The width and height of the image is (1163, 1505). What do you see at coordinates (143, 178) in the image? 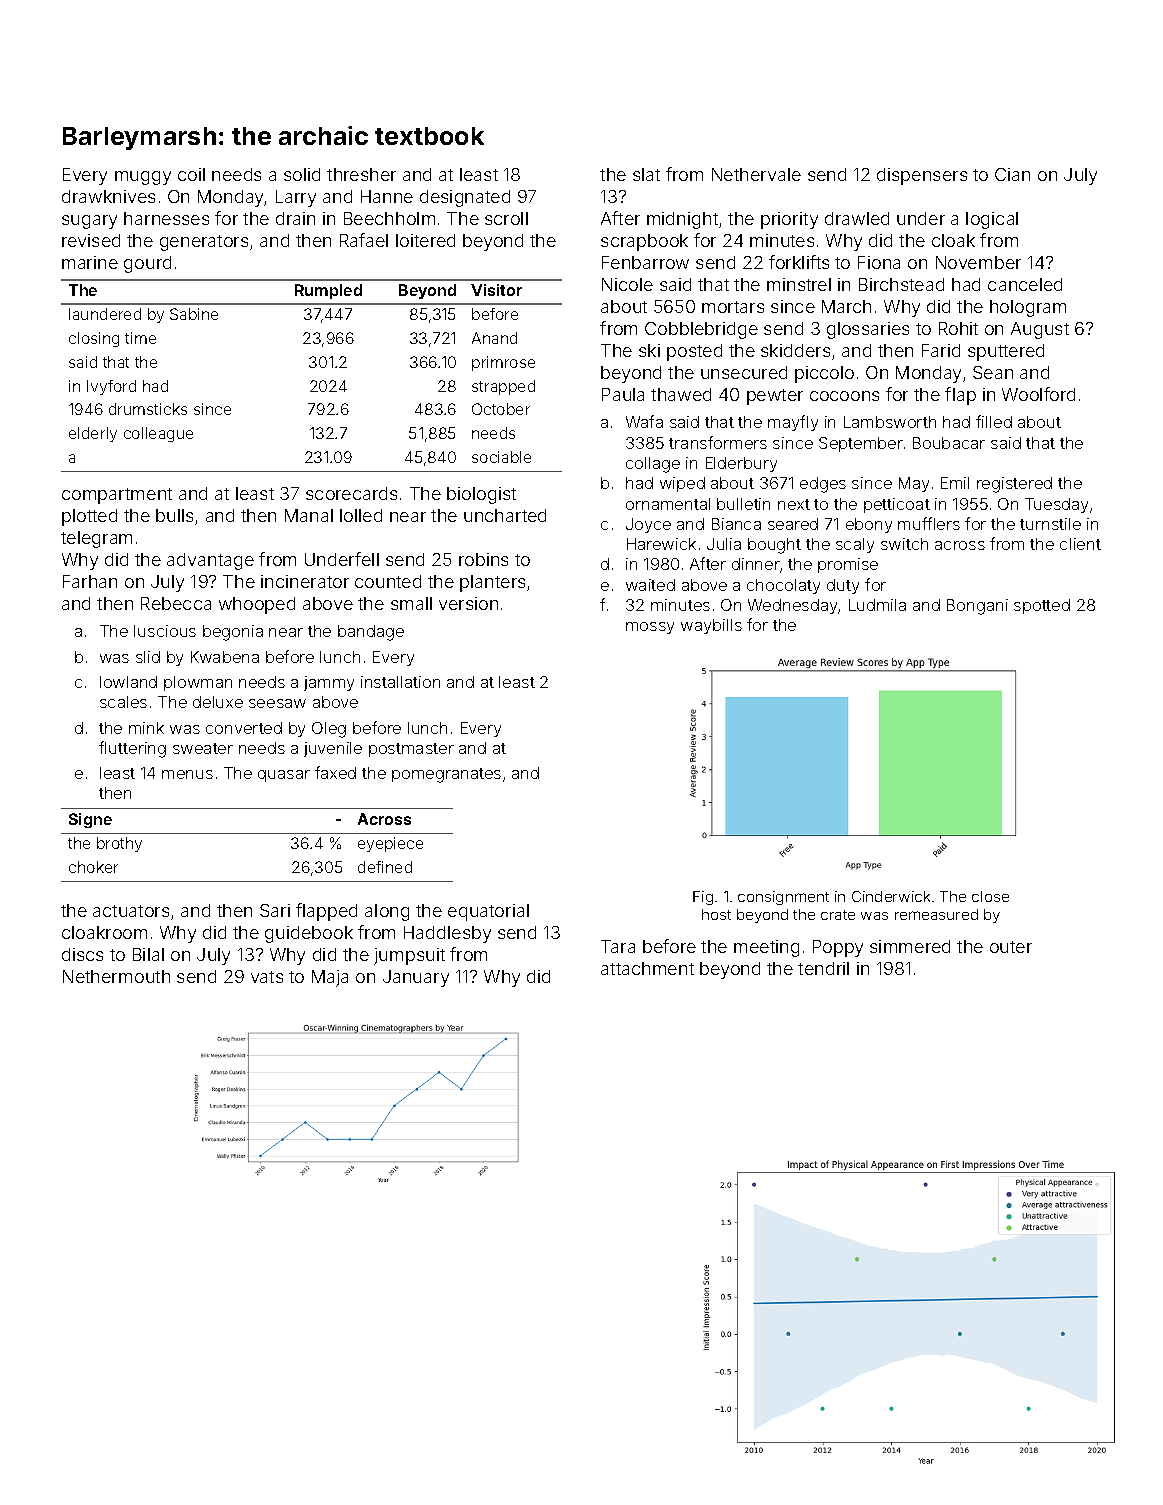
I see `muggy` at bounding box center [143, 178].
